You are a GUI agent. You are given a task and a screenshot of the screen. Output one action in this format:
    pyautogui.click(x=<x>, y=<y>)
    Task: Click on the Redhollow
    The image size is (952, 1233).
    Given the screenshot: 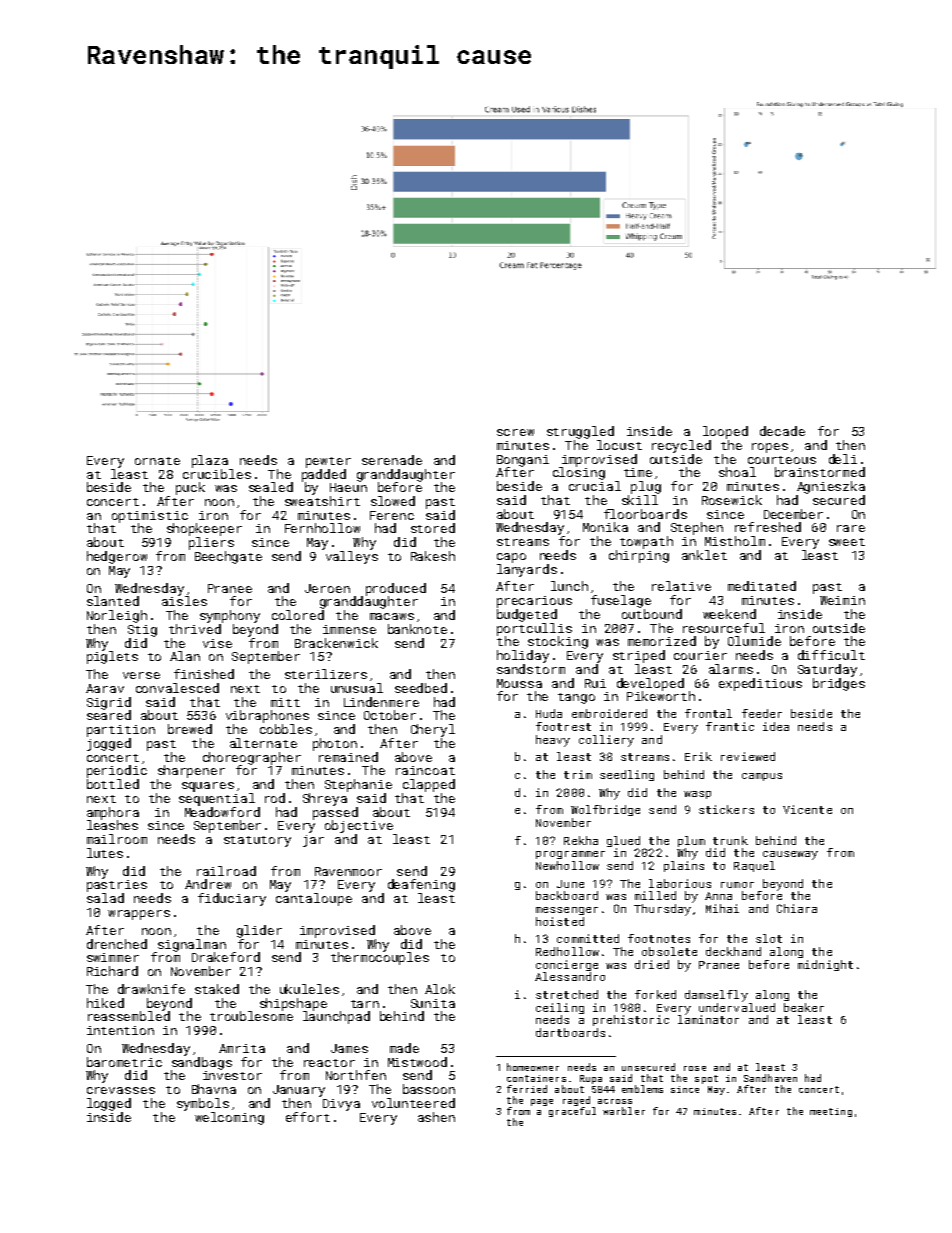 What is the action you would take?
    pyautogui.click(x=567, y=951)
